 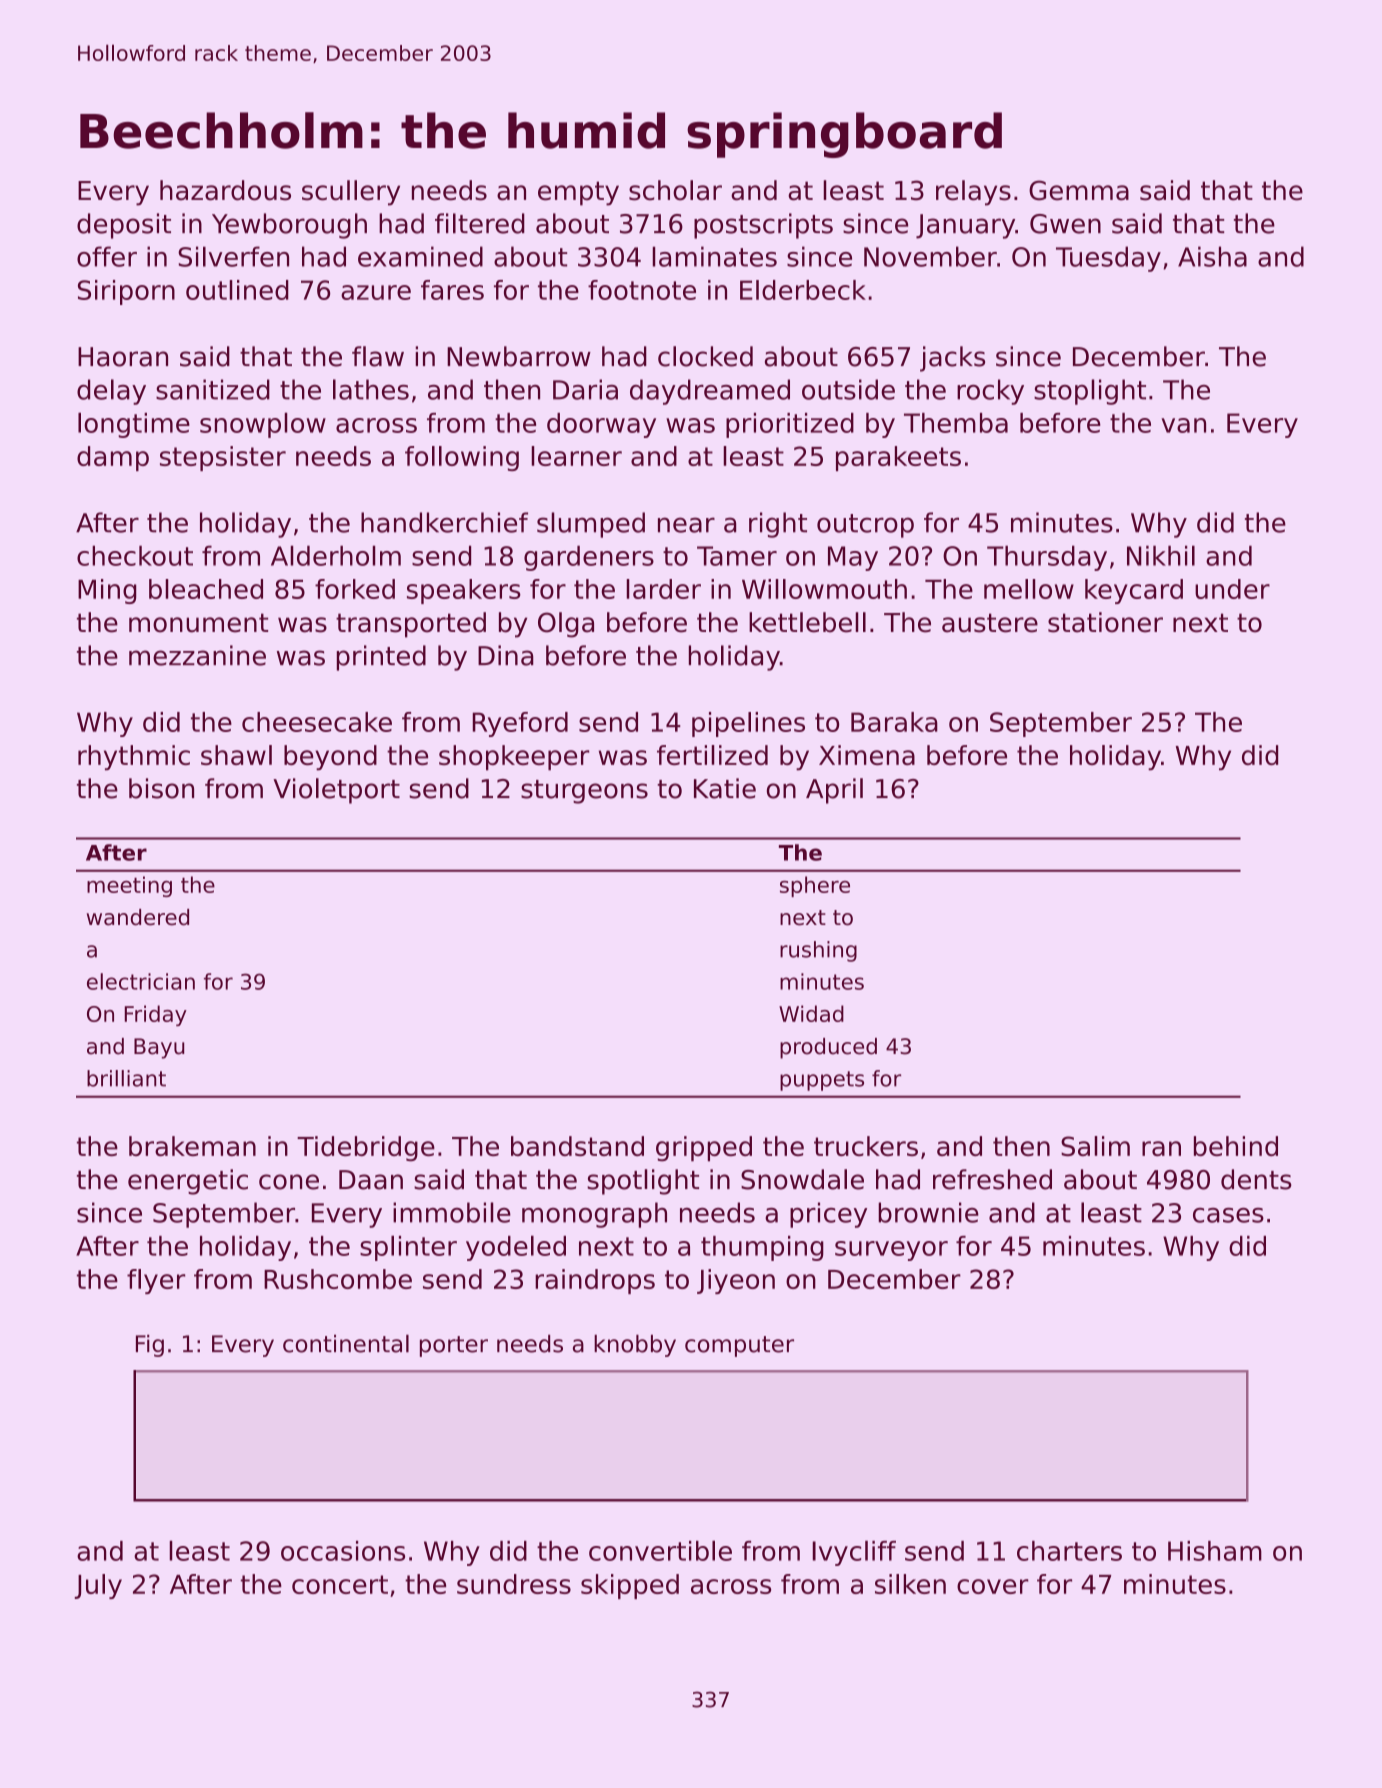 What do you see at coordinates (1105, 622) in the screenshot?
I see `stationer` at bounding box center [1105, 622].
